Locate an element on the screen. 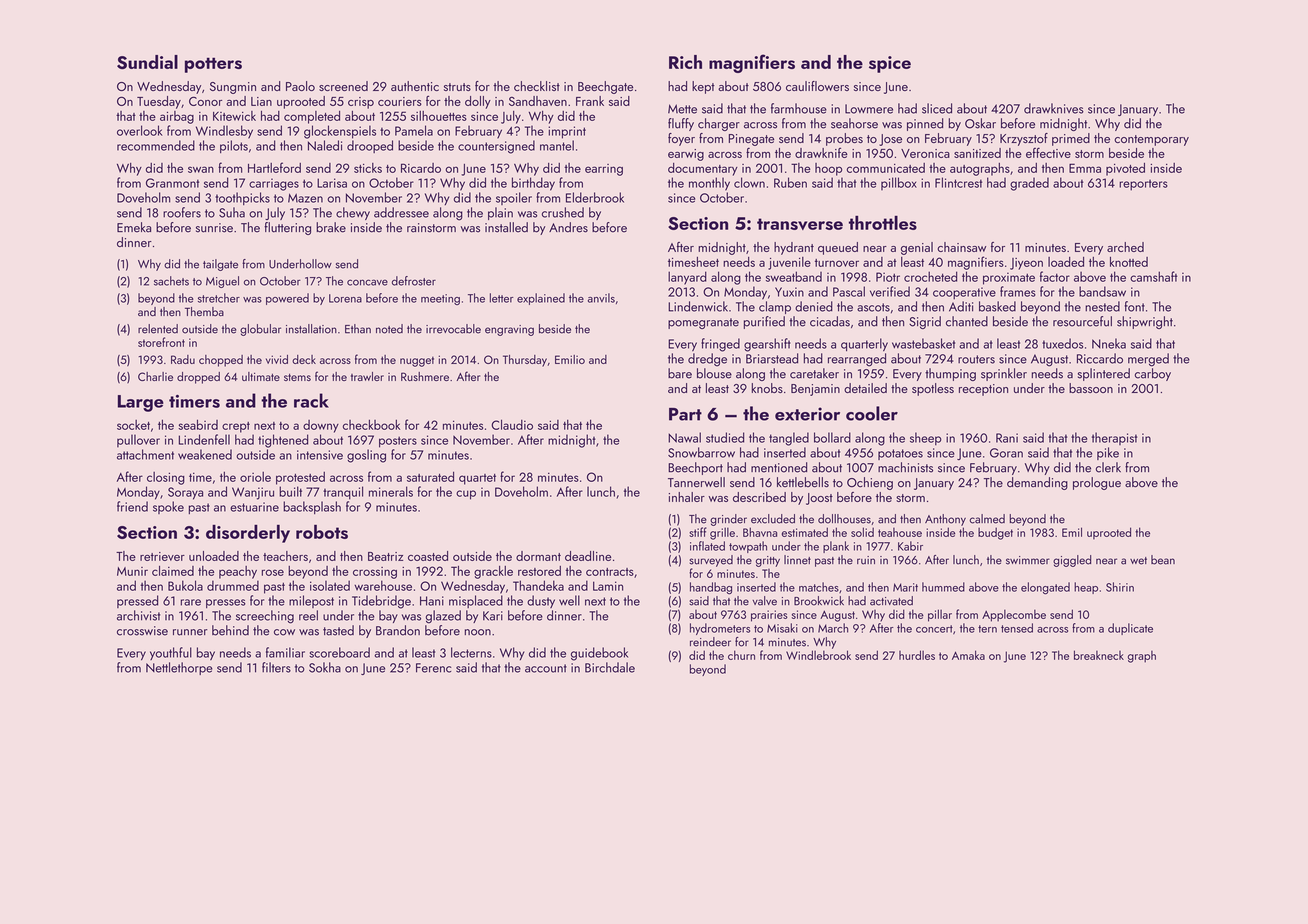  font is located at coordinates (1135, 306).
